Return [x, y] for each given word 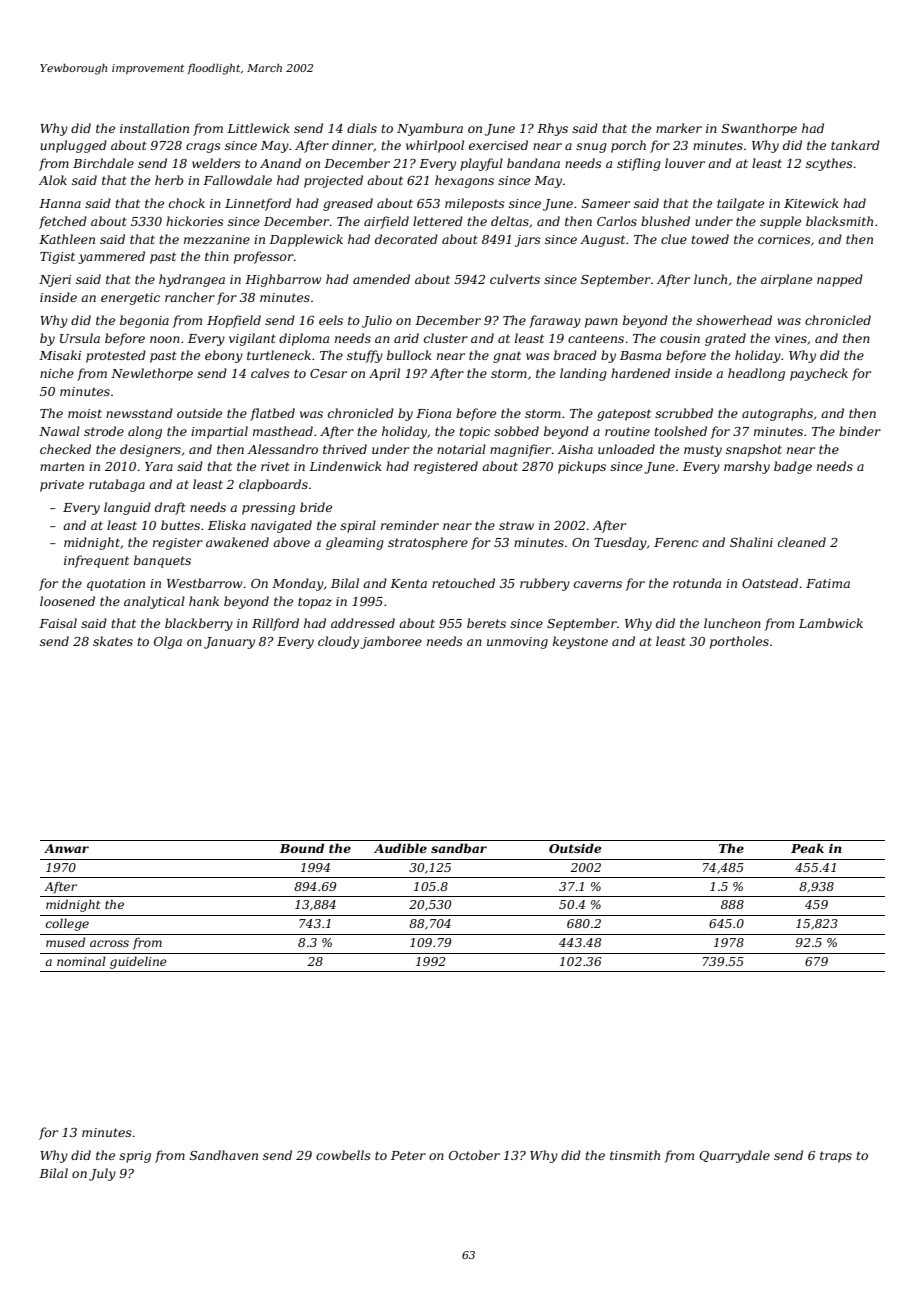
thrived [345, 449]
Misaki [60, 355]
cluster [446, 338]
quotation [116, 585]
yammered [111, 257]
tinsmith [635, 1155]
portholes [739, 642]
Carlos [617, 221]
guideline [138, 962]
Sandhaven [224, 1155]
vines [791, 338]
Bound [302, 848]
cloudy [338, 642]
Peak [807, 848]
